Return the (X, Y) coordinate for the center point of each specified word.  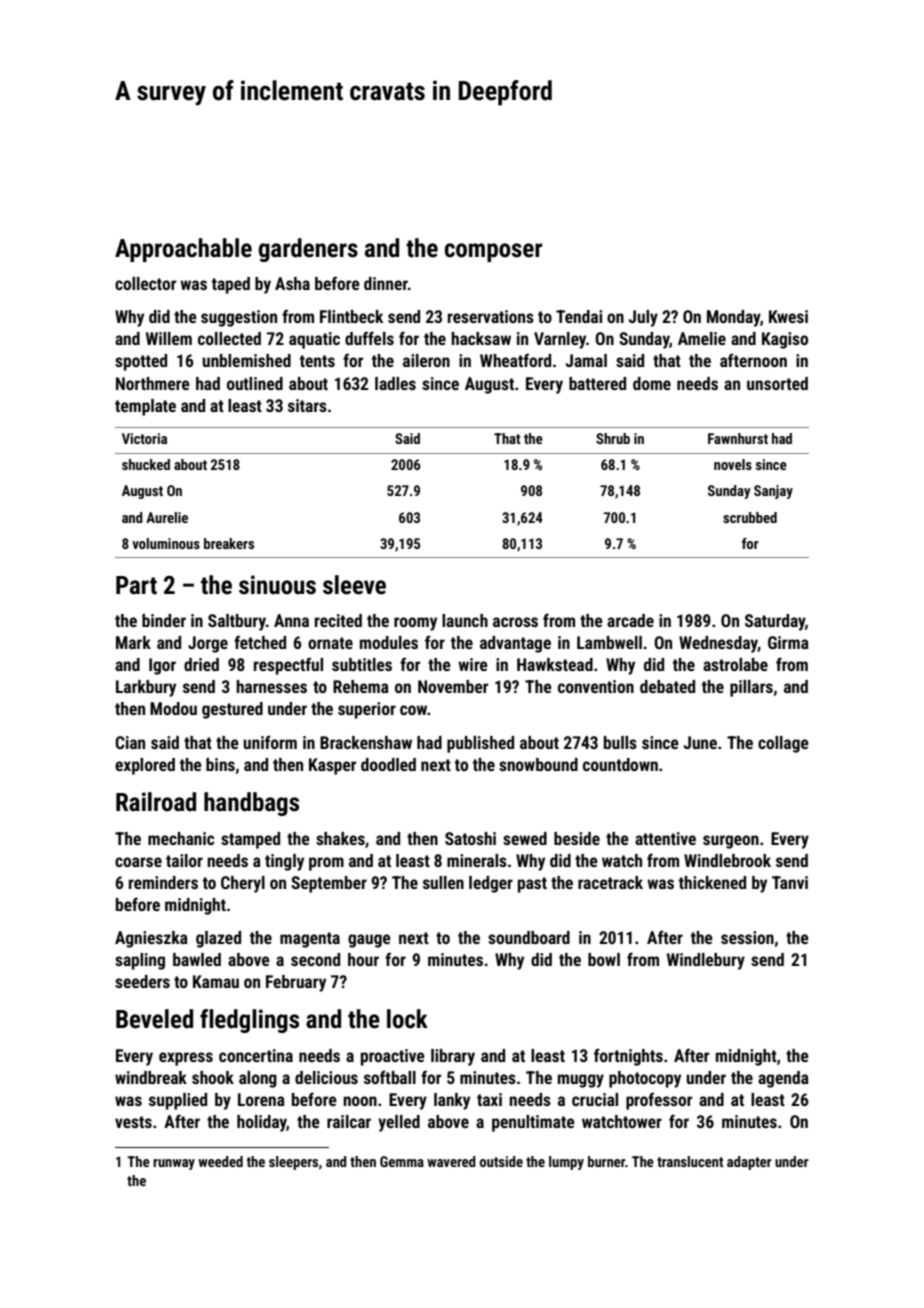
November (453, 686)
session (747, 937)
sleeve (354, 585)
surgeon (731, 842)
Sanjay (773, 492)
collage (783, 744)
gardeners (308, 250)
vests (133, 1122)
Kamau (216, 981)
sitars (307, 405)
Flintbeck (351, 316)
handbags (251, 804)
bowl (604, 959)
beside (577, 838)
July (643, 318)
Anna (291, 620)
